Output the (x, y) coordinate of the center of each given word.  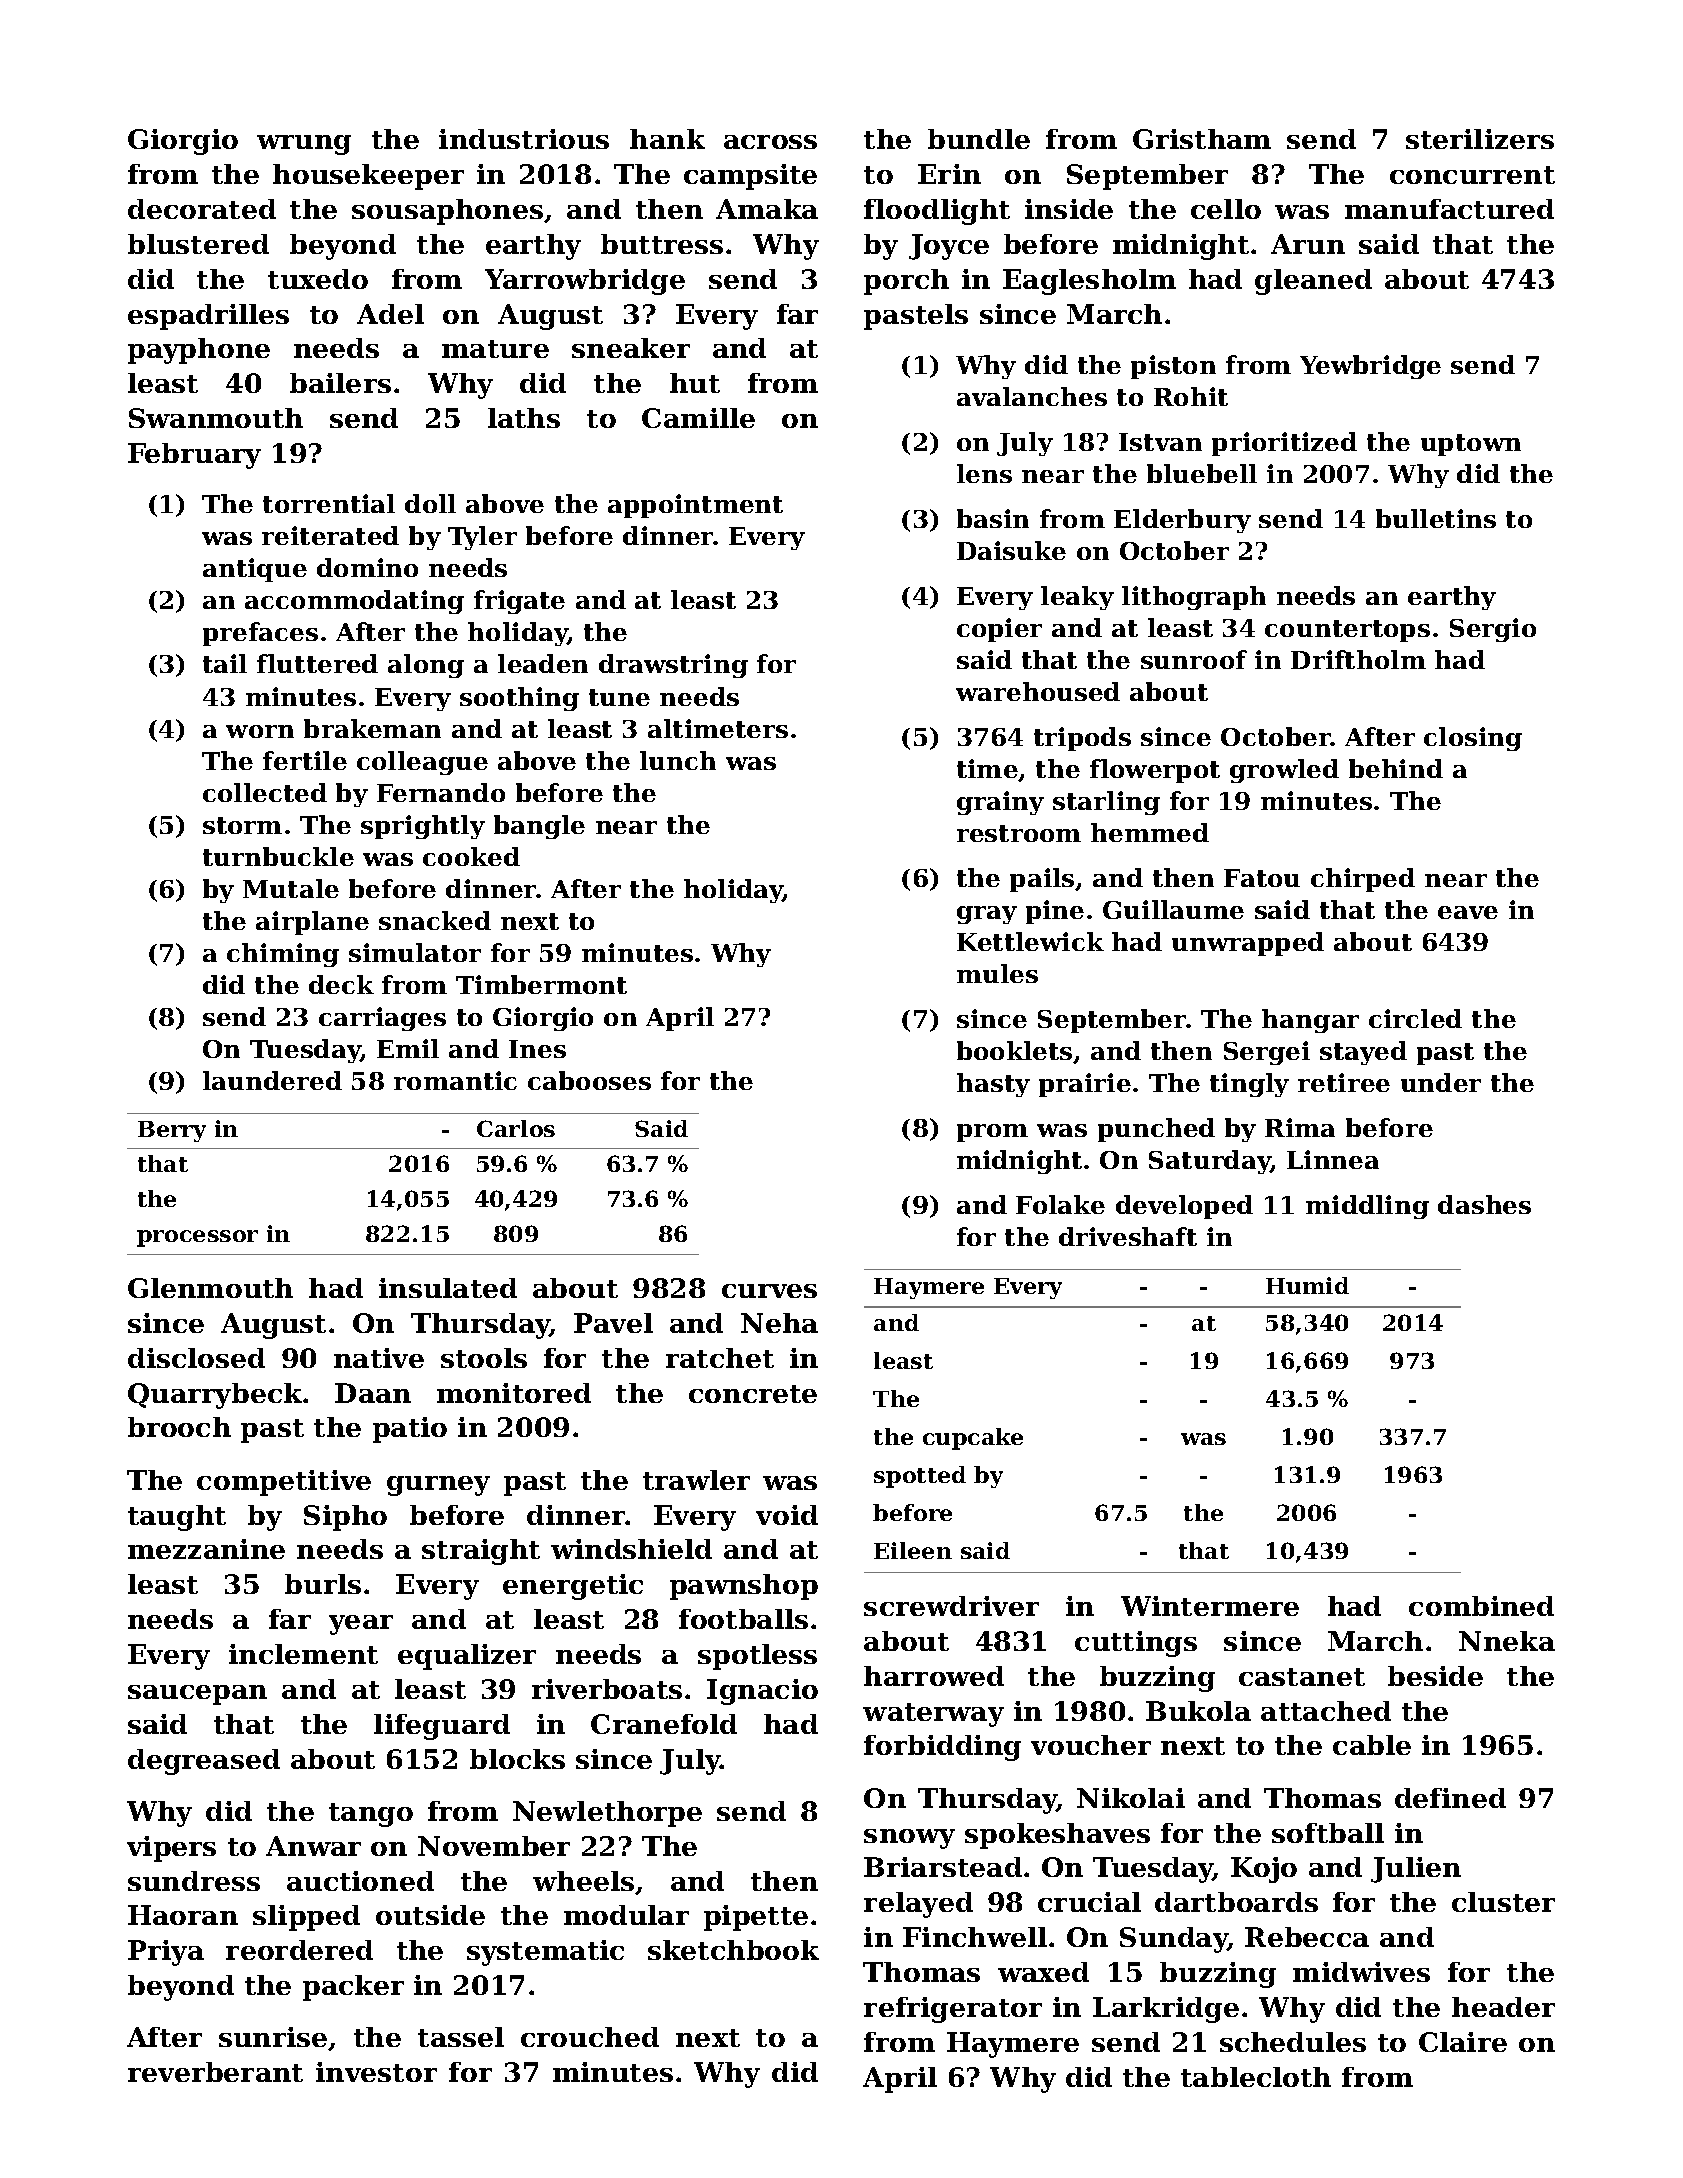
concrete (753, 1394)
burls (323, 1584)
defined (1450, 1798)
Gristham (1202, 139)
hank (667, 139)
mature (495, 349)
